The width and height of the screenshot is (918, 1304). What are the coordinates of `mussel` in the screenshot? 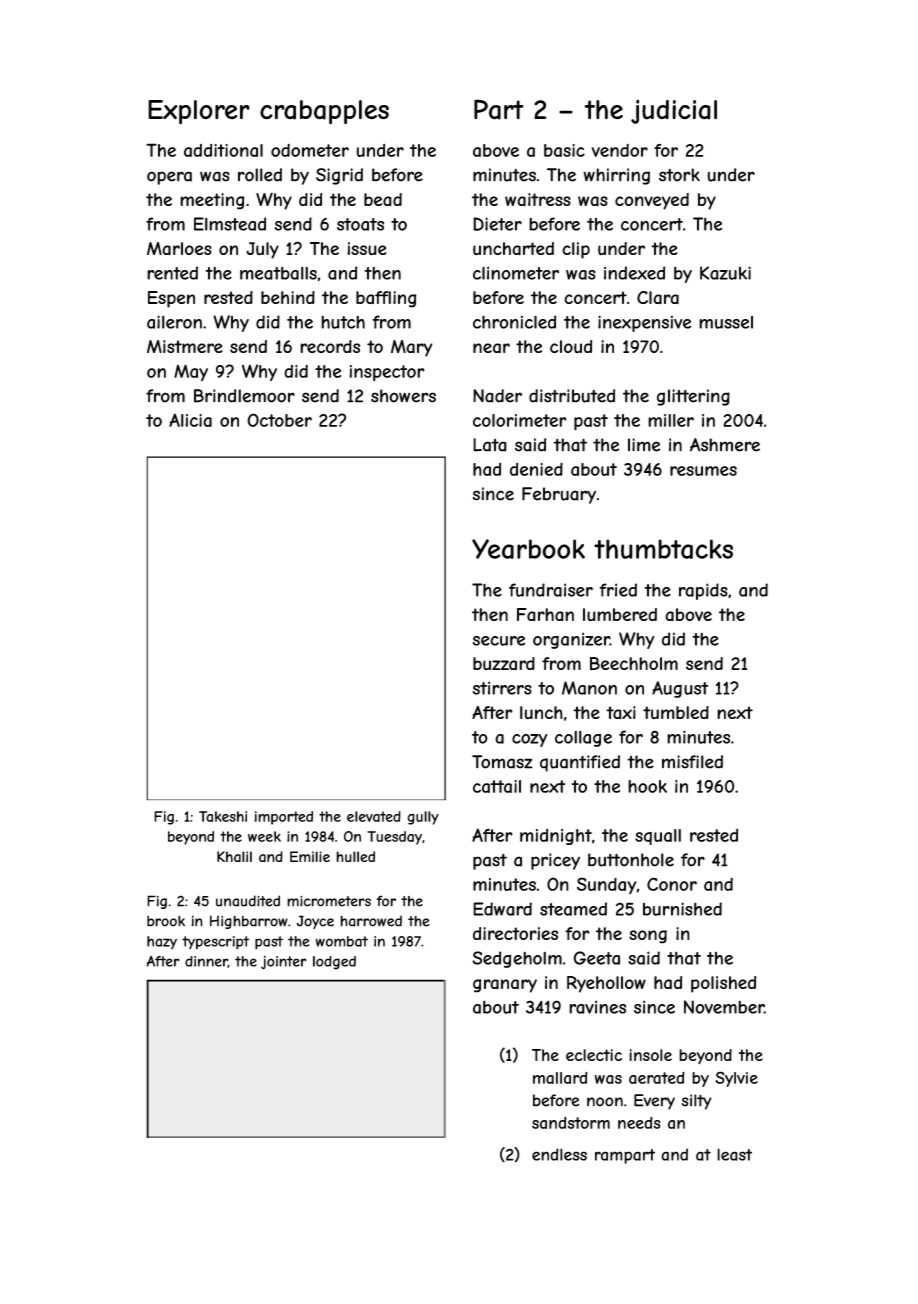 It's located at (726, 322).
